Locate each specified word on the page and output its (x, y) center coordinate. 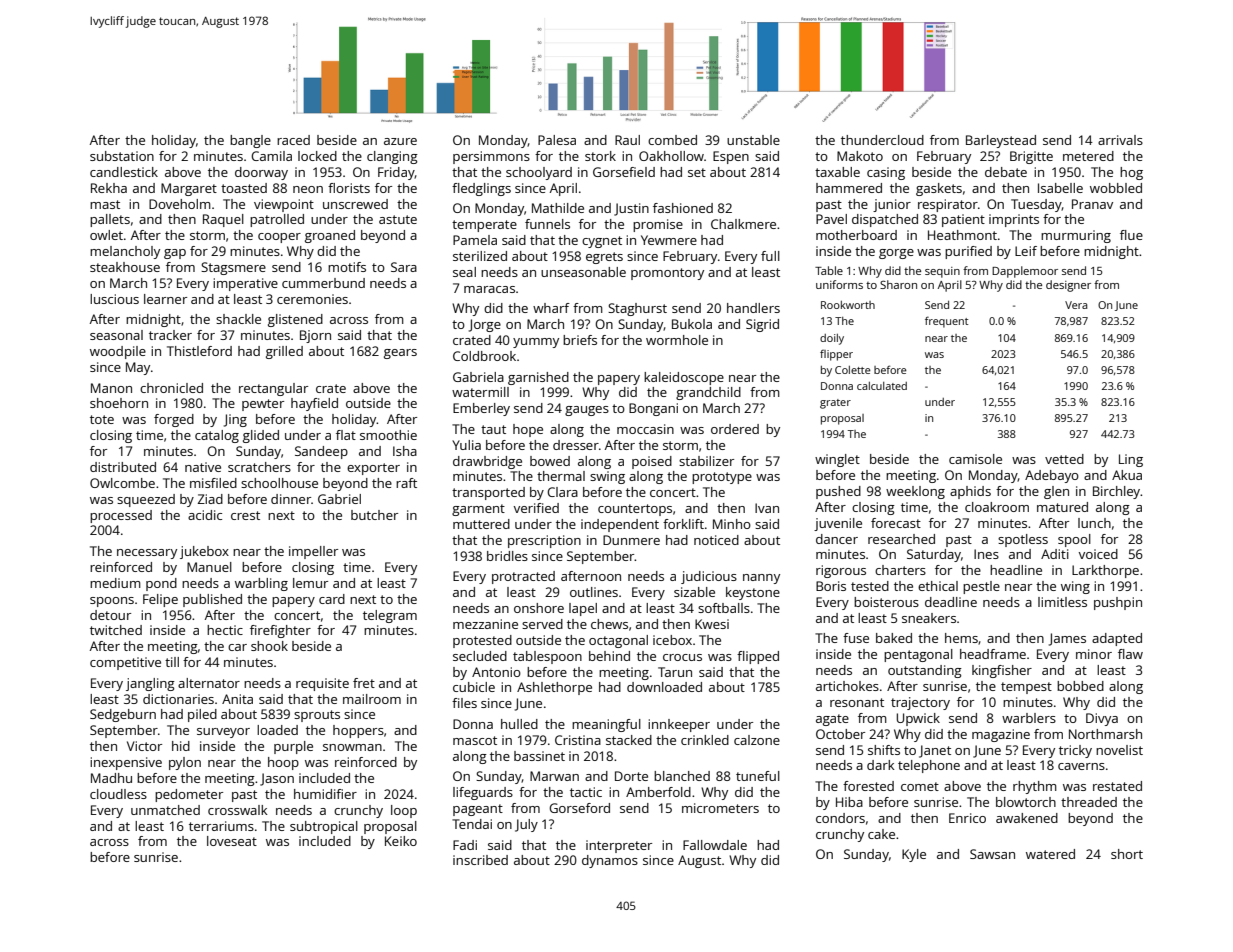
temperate (484, 226)
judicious (709, 577)
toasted (244, 188)
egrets (604, 258)
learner (165, 299)
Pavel (831, 219)
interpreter (619, 846)
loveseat (232, 841)
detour (110, 615)
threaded (1089, 802)
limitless (1062, 602)
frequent (946, 322)
